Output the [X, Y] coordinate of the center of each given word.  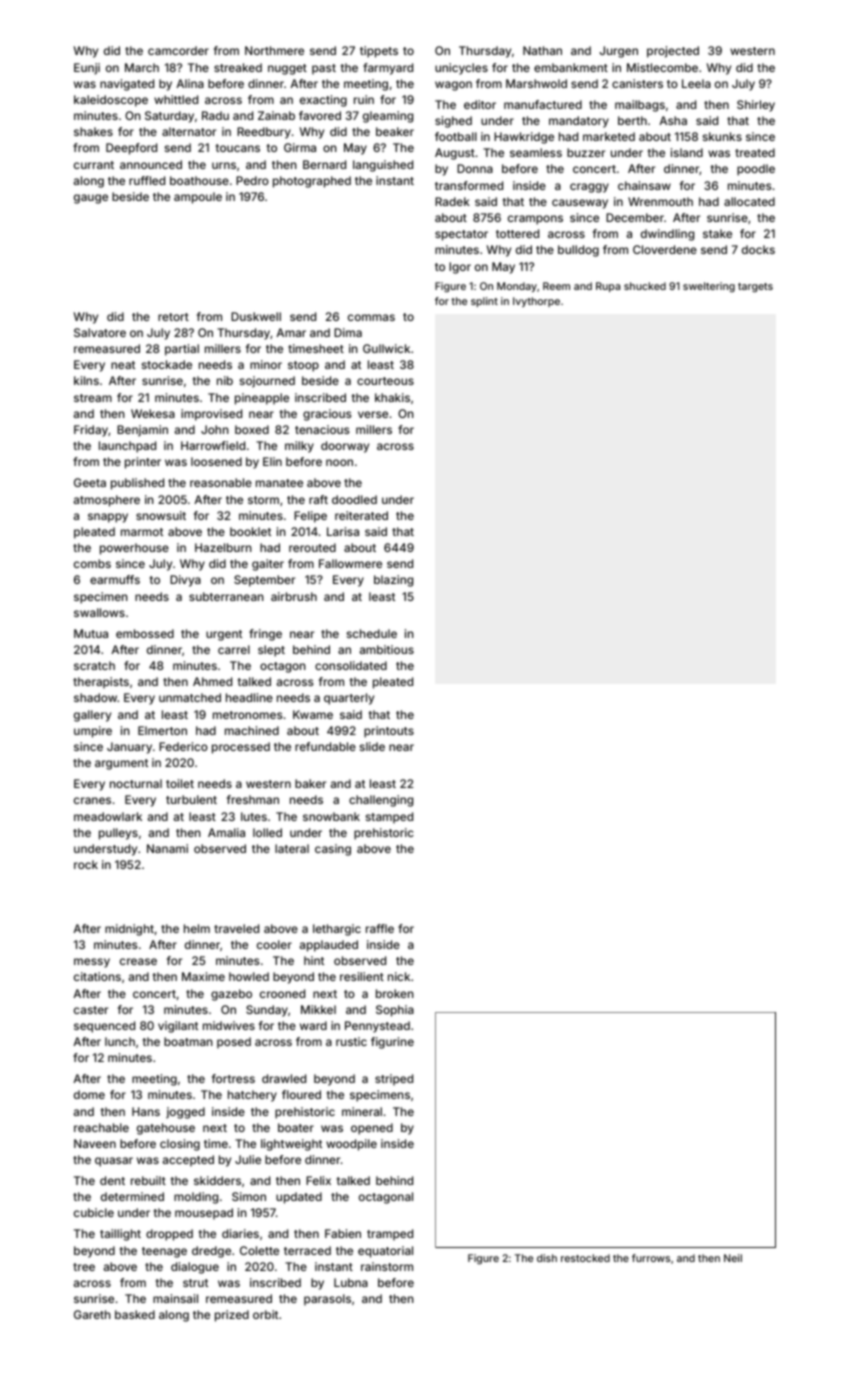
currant [94, 165]
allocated [749, 201]
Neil [733, 1258]
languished [383, 166]
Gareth [92, 1314]
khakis [392, 397]
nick [399, 976]
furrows [651, 1258]
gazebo [231, 995]
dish [547, 1258]
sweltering [709, 287]
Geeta [90, 482]
